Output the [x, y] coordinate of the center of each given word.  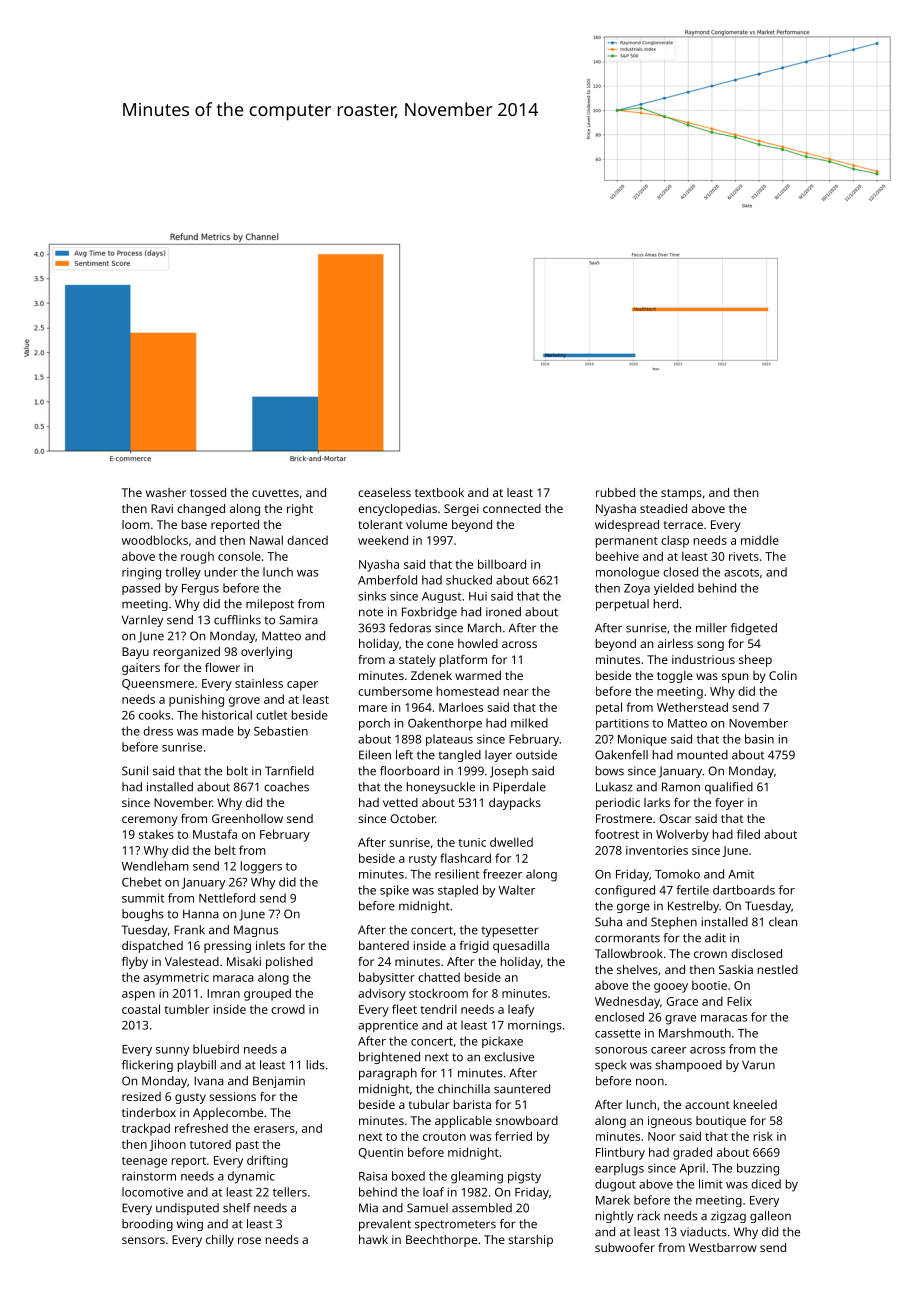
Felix [739, 1001]
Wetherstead [692, 707]
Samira [298, 620]
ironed [503, 612]
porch [374, 724]
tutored [210, 1144]
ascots [741, 572]
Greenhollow [247, 818]
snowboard [527, 1120]
